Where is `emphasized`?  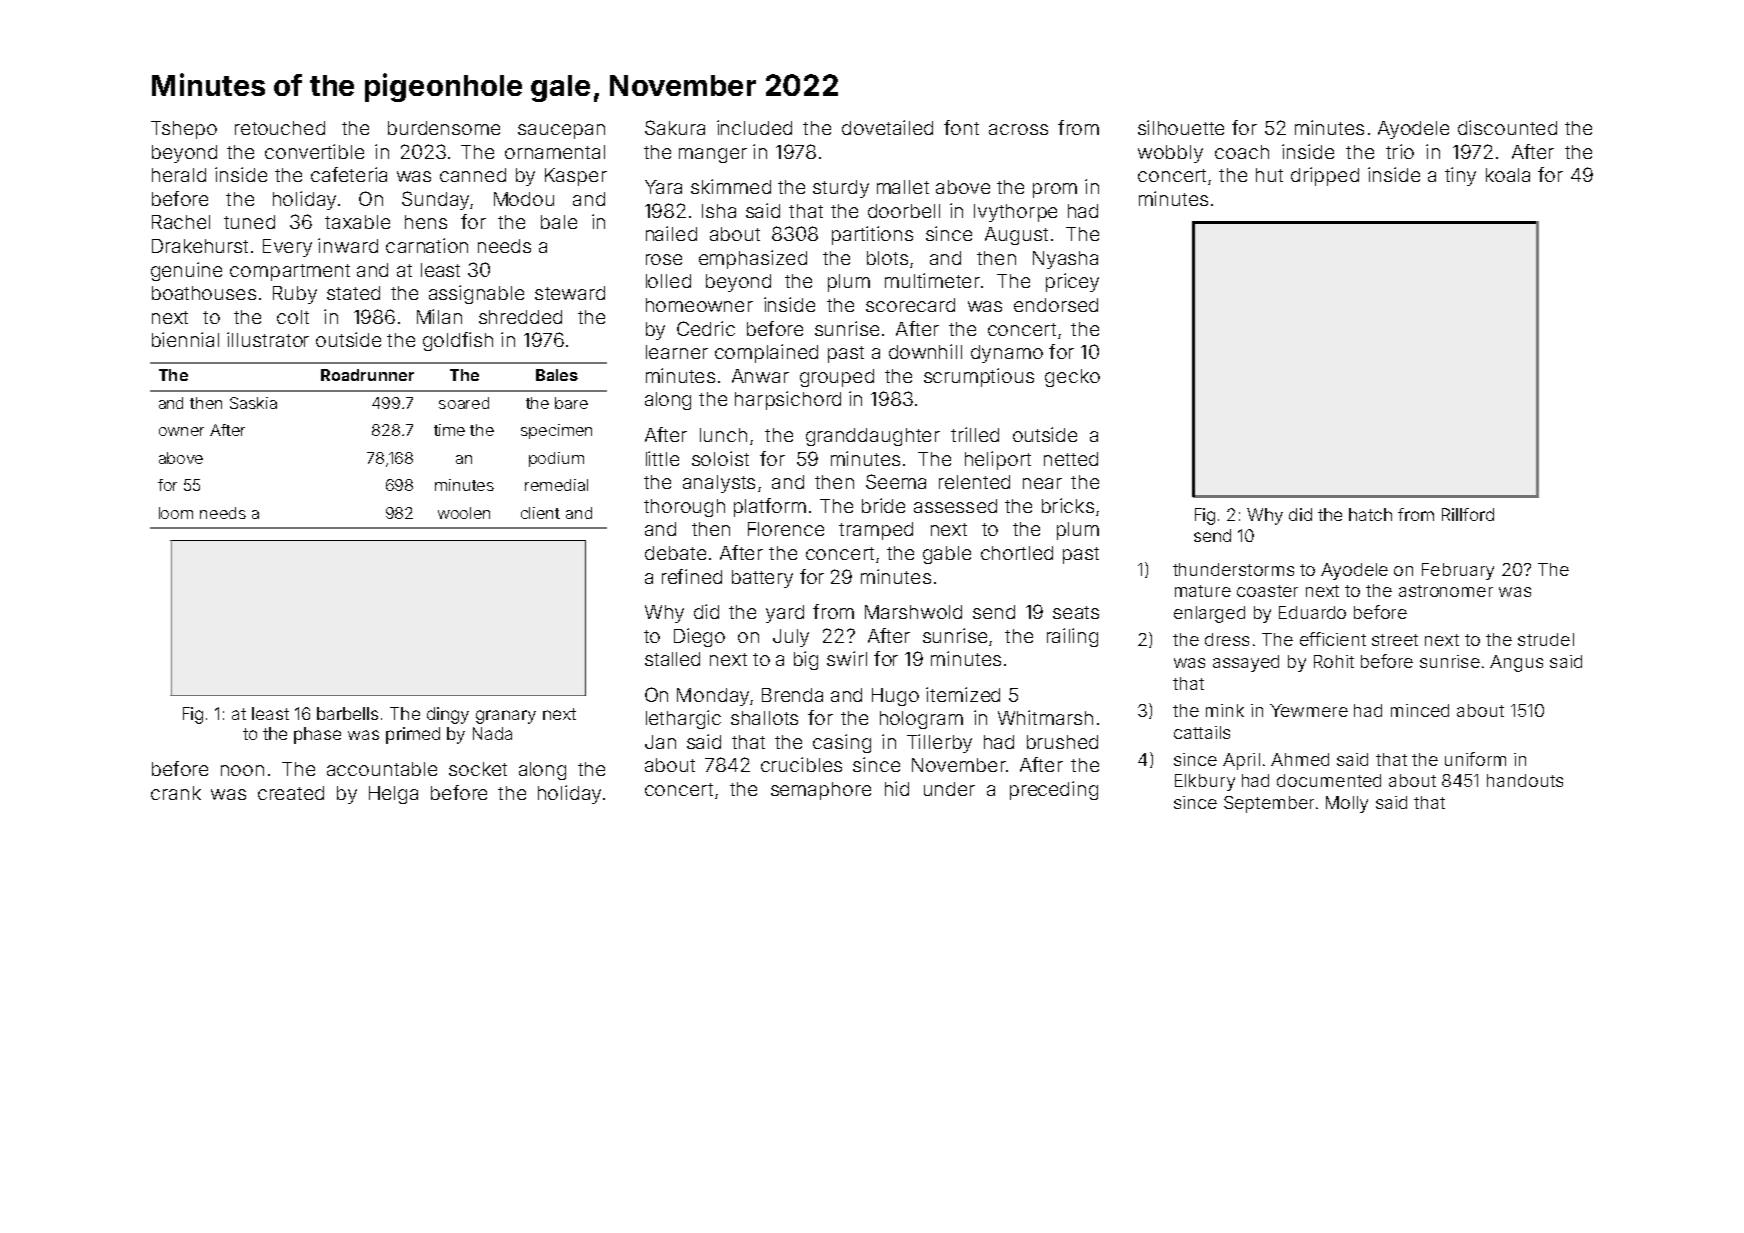 emphasized is located at coordinates (753, 259).
